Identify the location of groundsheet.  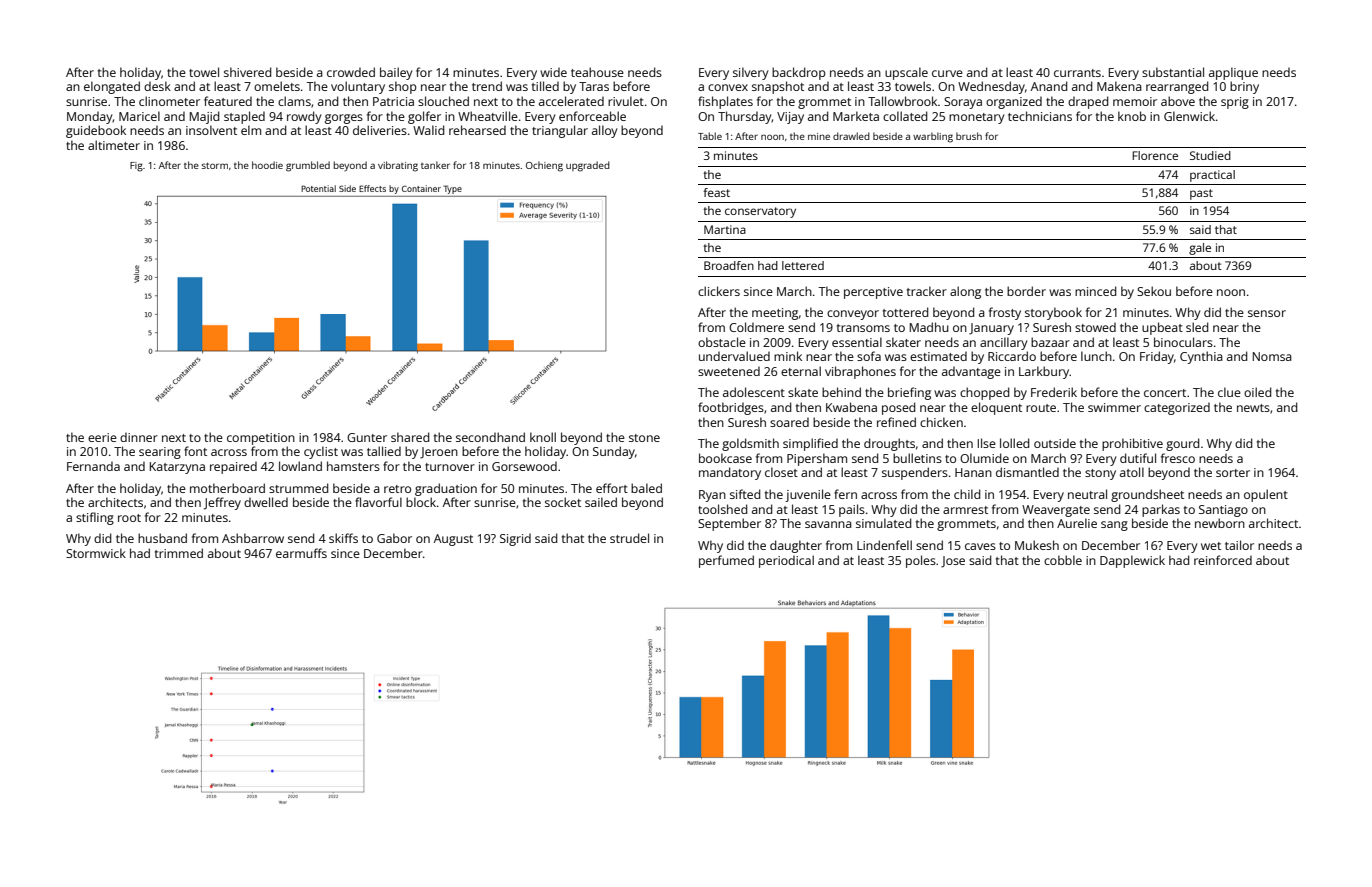
(1147, 495).
